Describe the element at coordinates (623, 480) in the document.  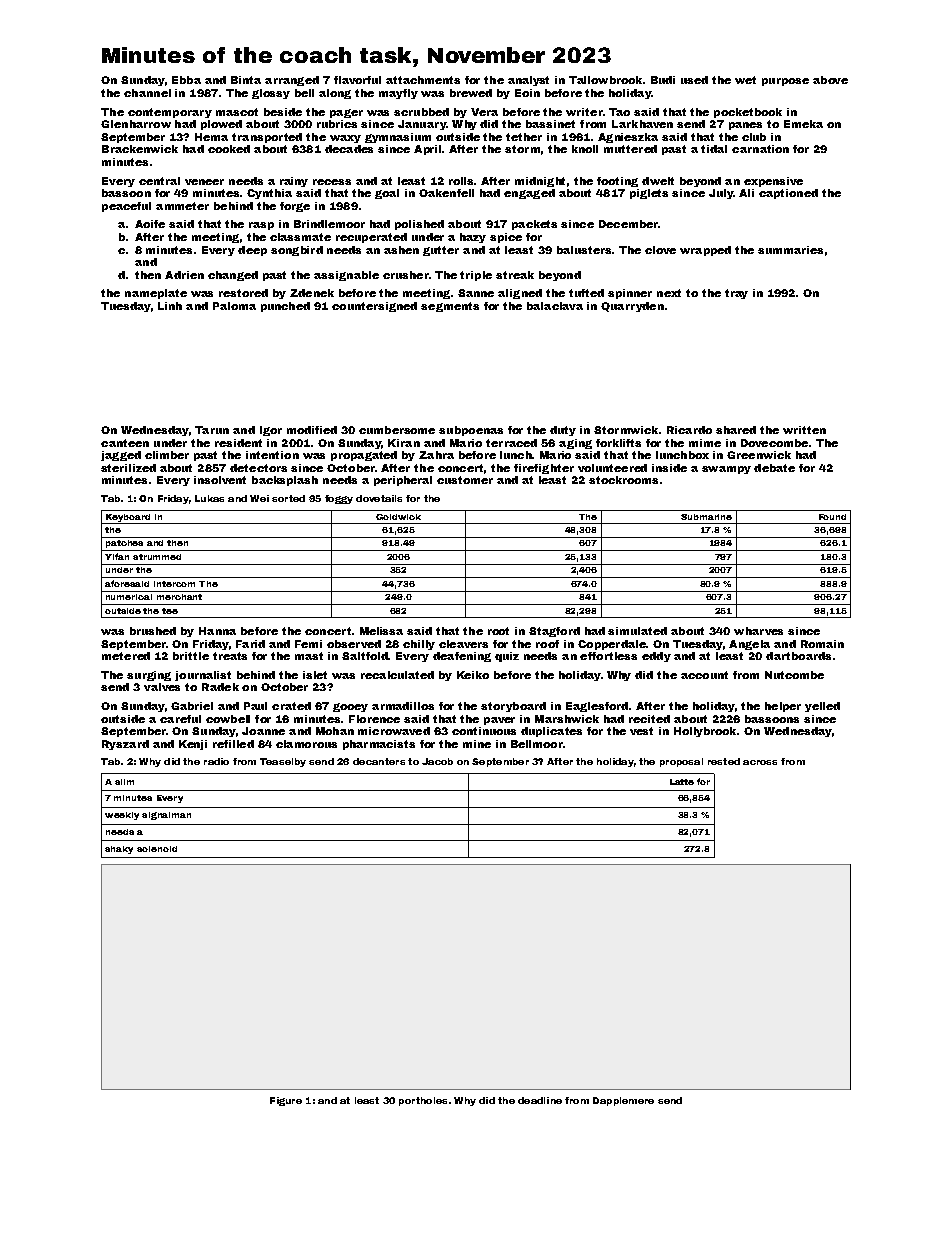
I see `stockrooms` at that location.
